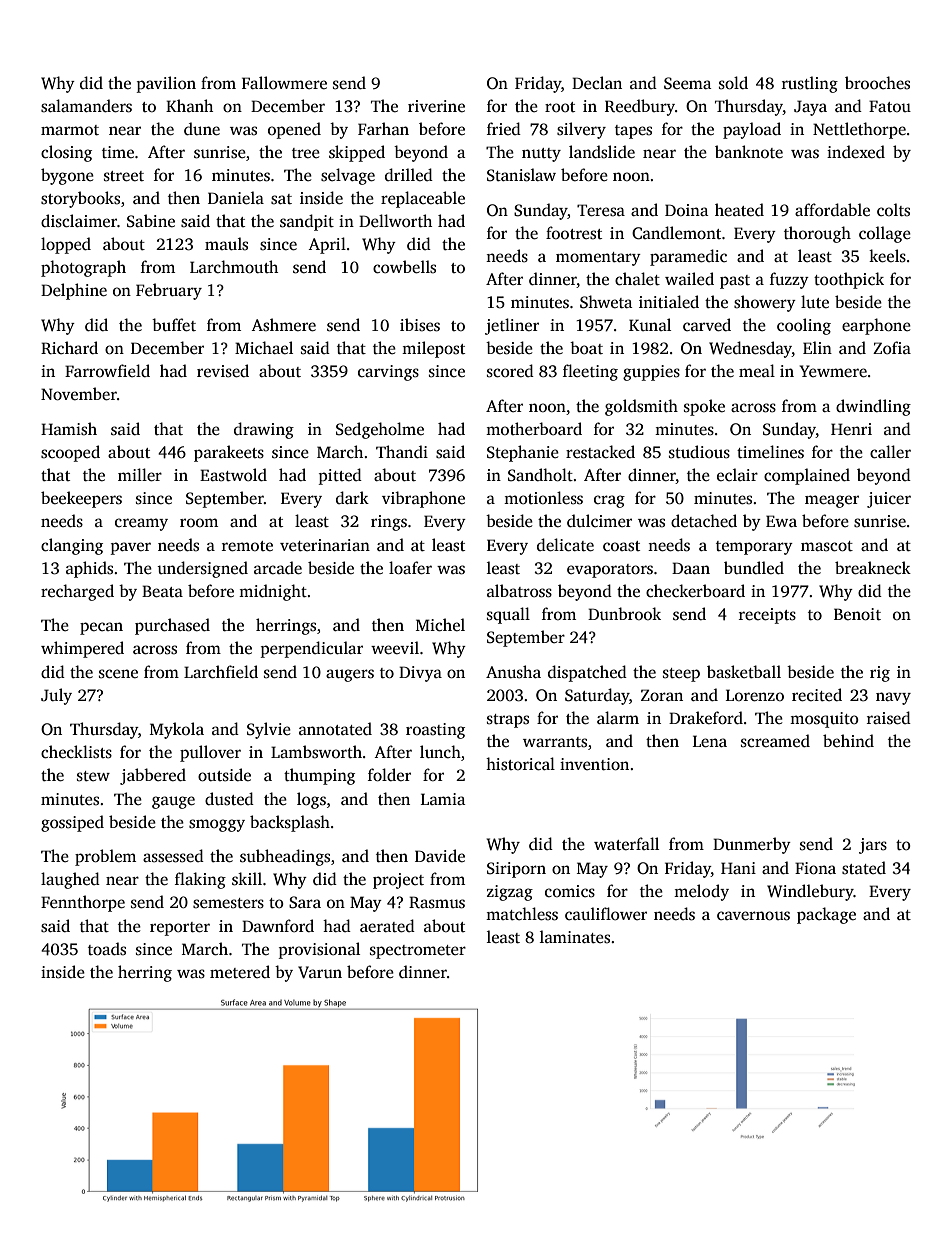 Image resolution: width=952 pixels, height=1233 pixels. I want to click on motionless, so click(543, 498).
